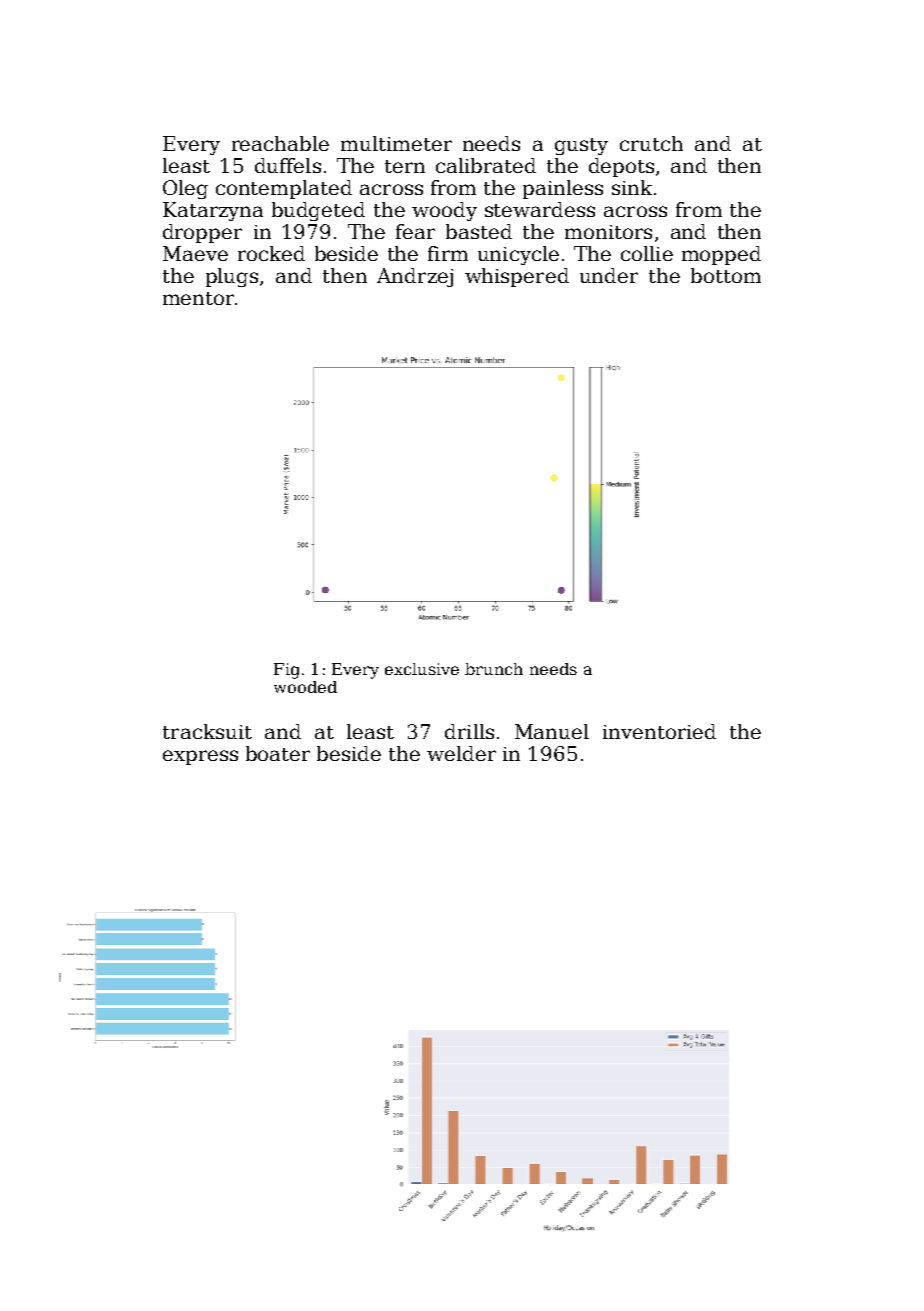 Image resolution: width=924 pixels, height=1311 pixels. What do you see at coordinates (305, 687) in the page?
I see `wooded` at bounding box center [305, 687].
